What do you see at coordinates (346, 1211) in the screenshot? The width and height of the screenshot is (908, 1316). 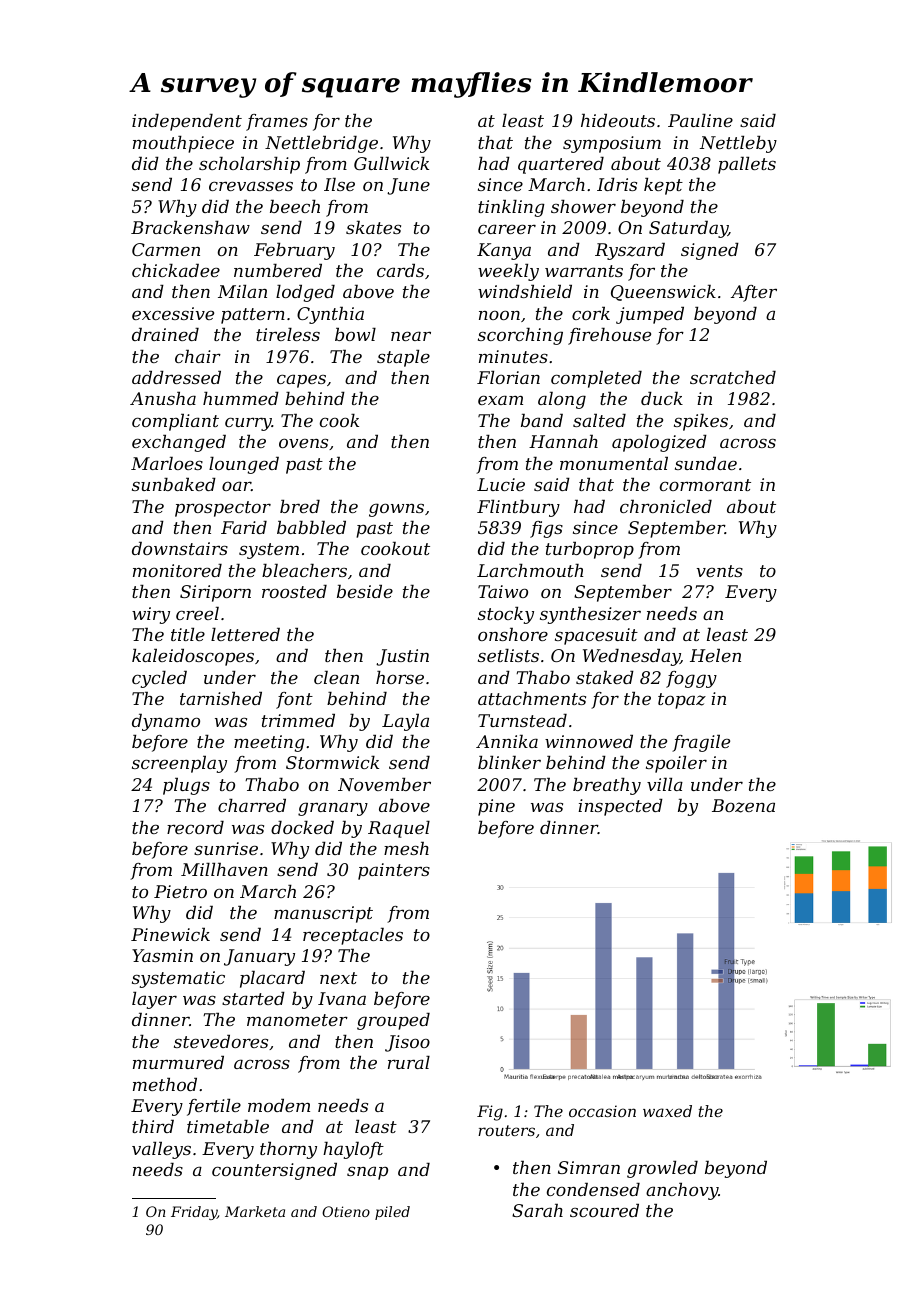 I see `Otieno` at bounding box center [346, 1211].
